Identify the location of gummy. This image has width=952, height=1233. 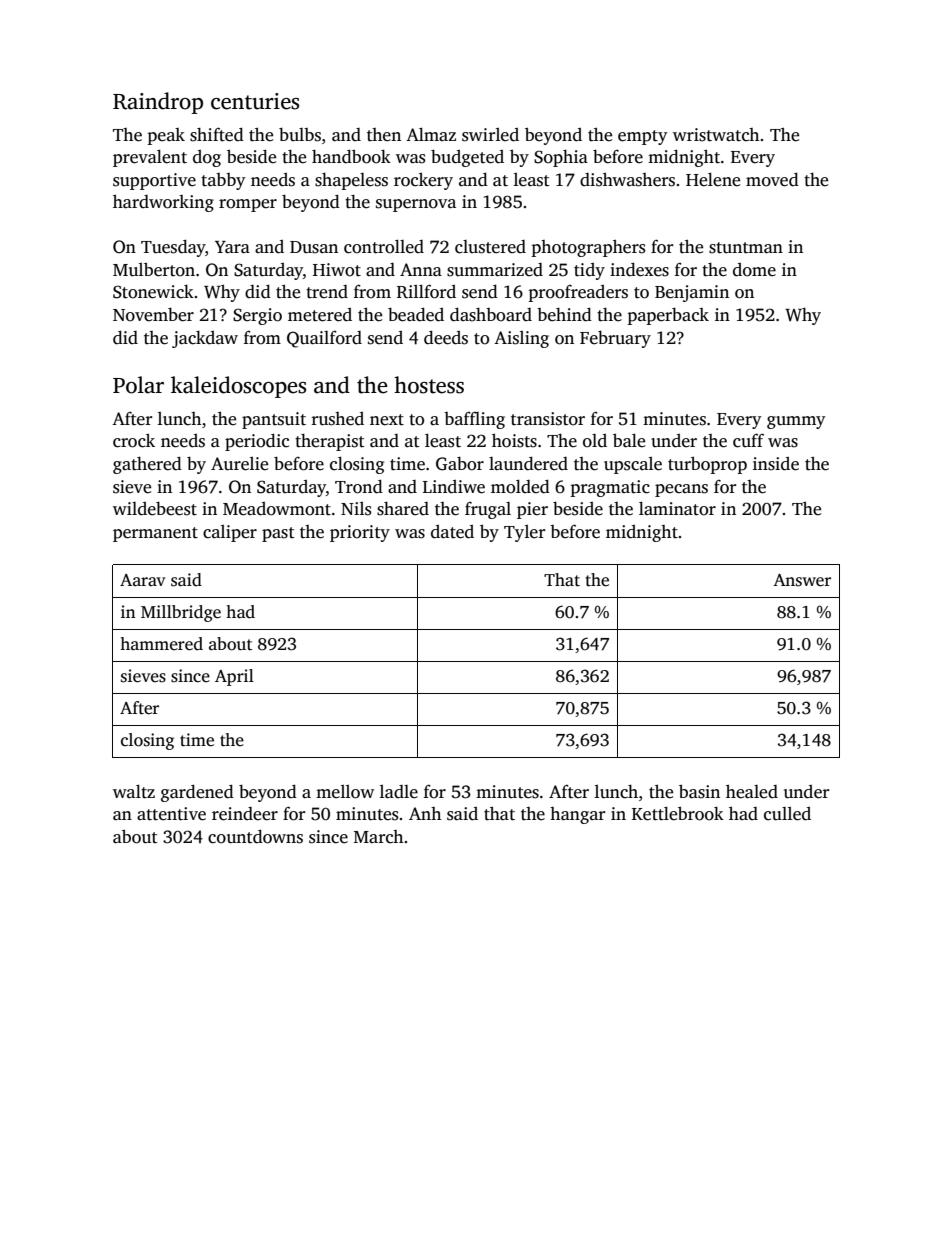
(796, 422).
